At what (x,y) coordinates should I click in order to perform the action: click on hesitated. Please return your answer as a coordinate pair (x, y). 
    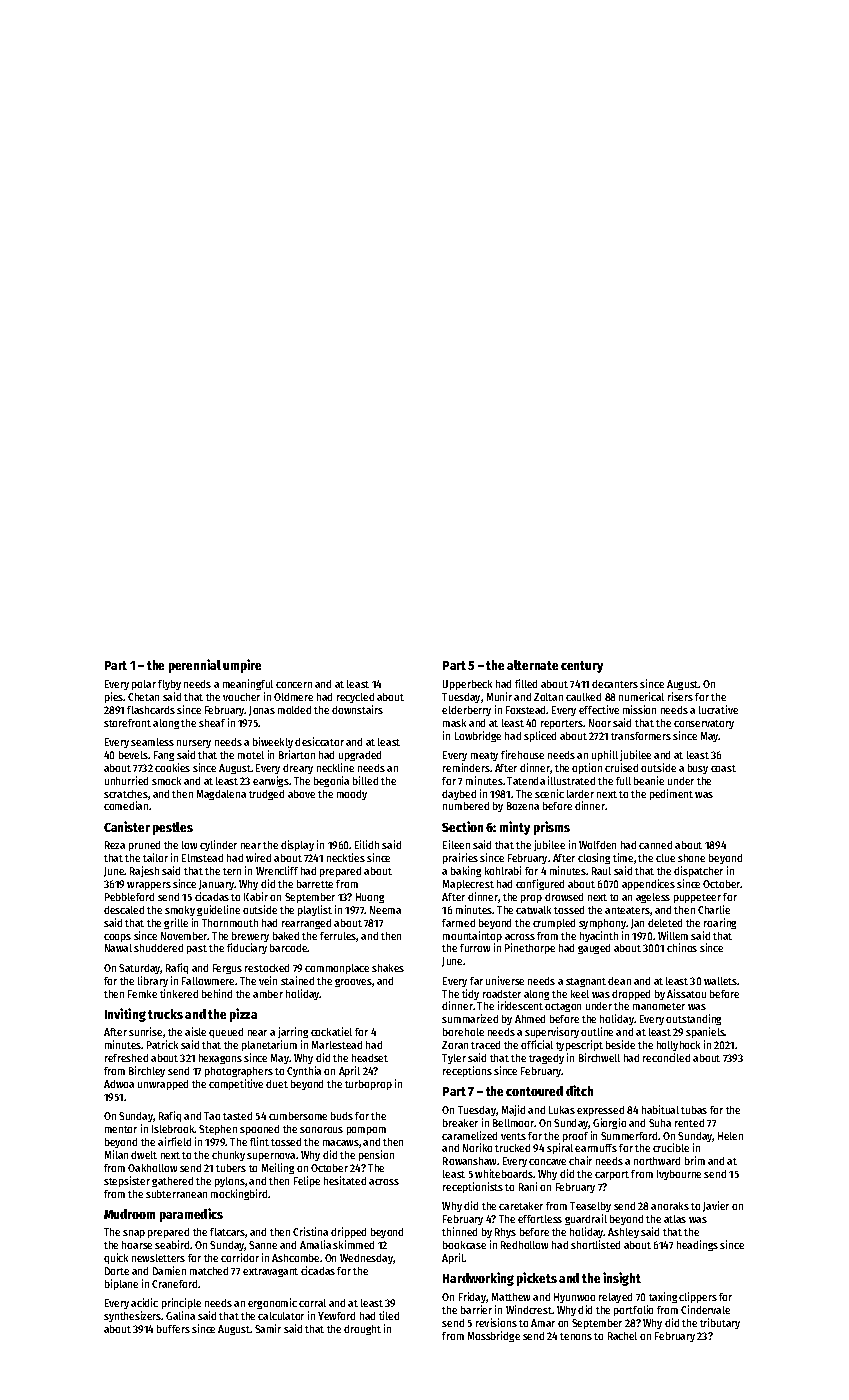
    Looking at the image, I should click on (345, 1180).
